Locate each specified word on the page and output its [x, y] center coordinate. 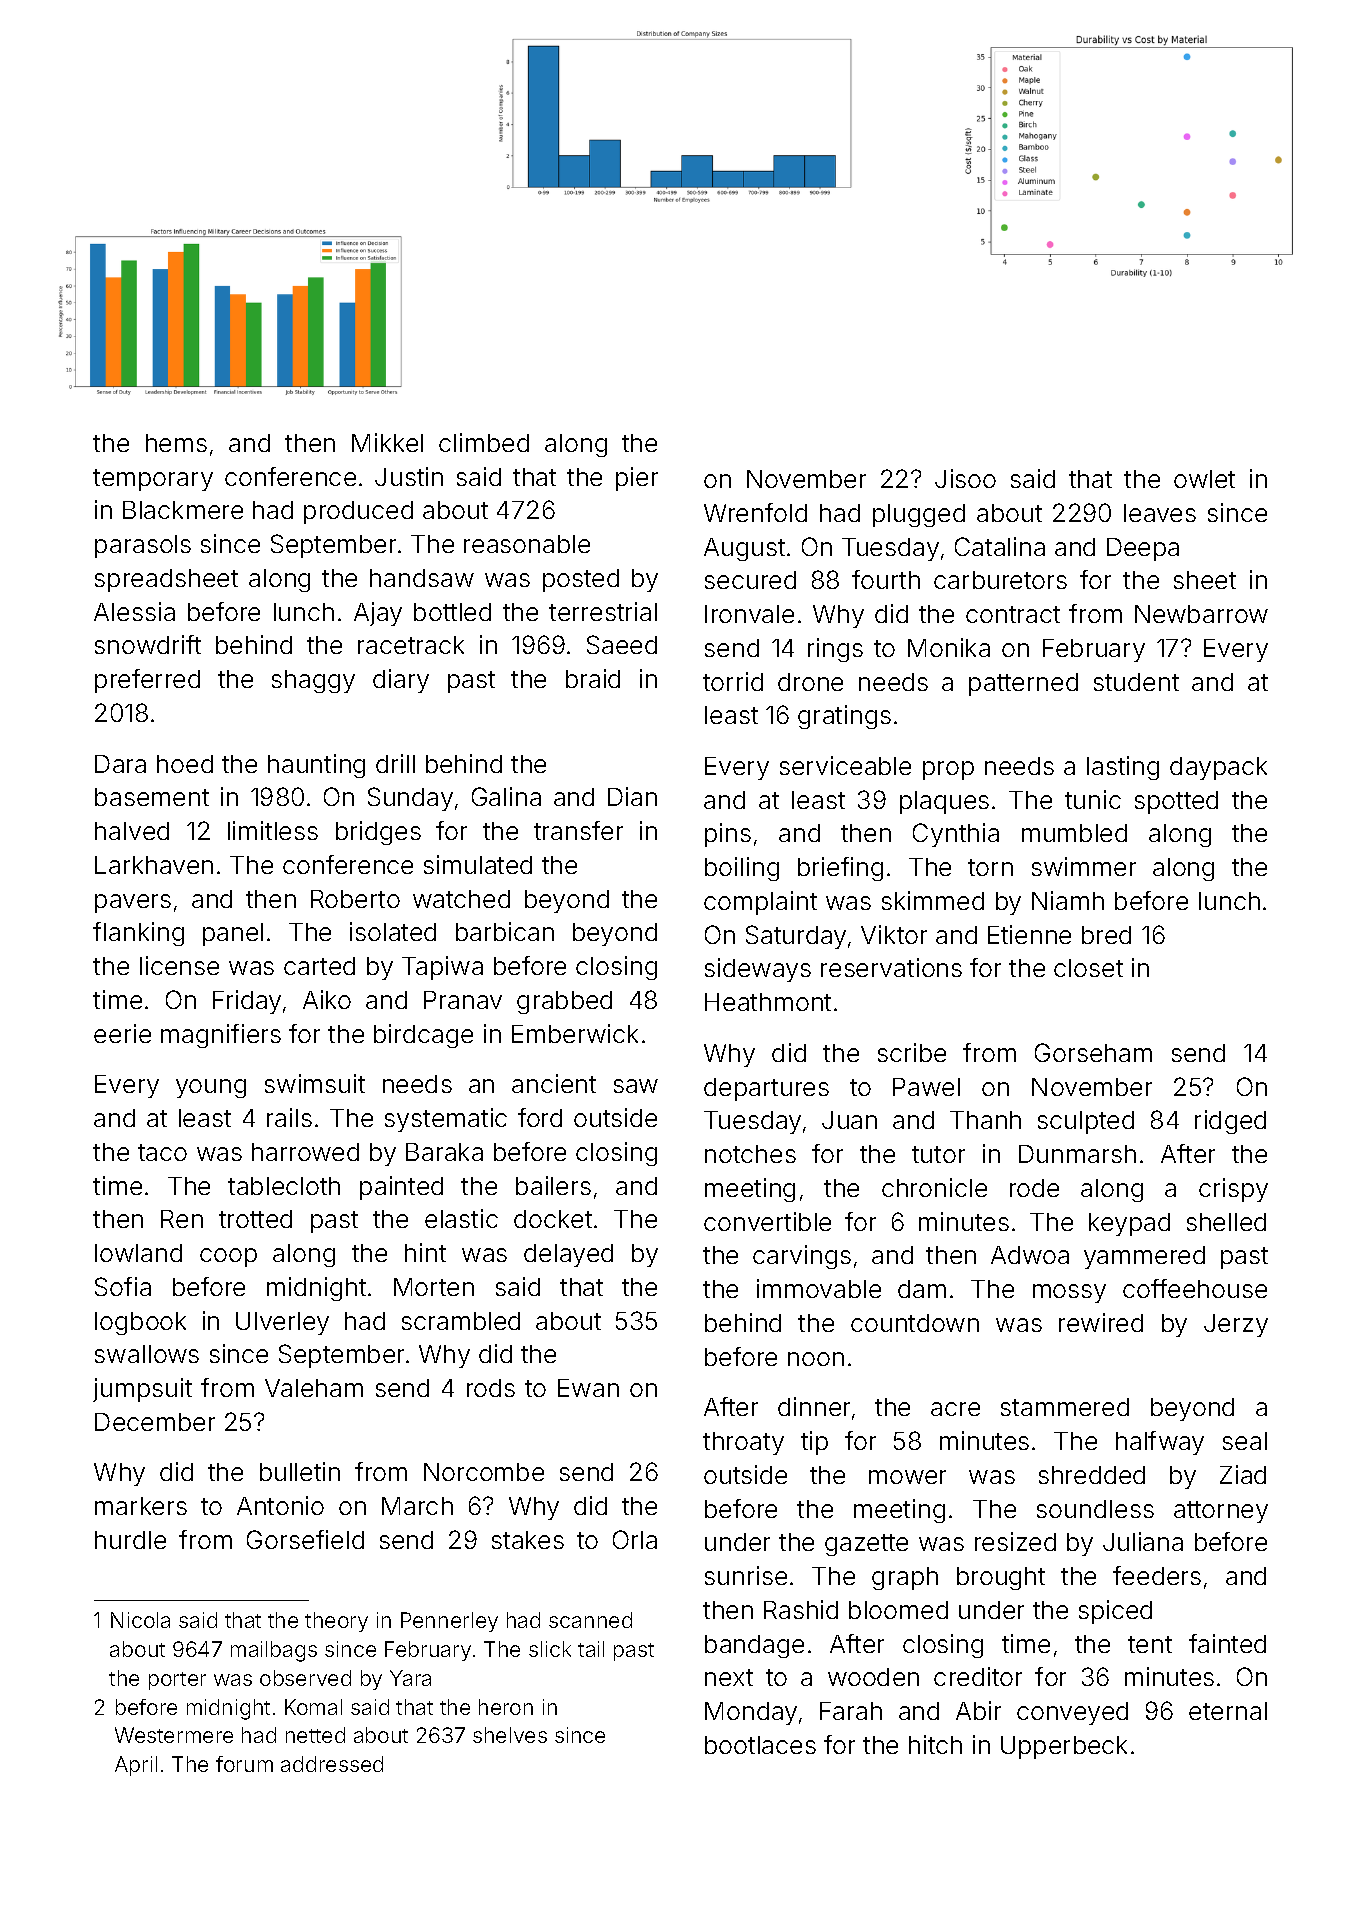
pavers [133, 903]
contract [1013, 614]
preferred [147, 681]
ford [540, 1117]
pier [637, 479]
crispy [1233, 1190]
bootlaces [760, 1745]
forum [244, 1764]
